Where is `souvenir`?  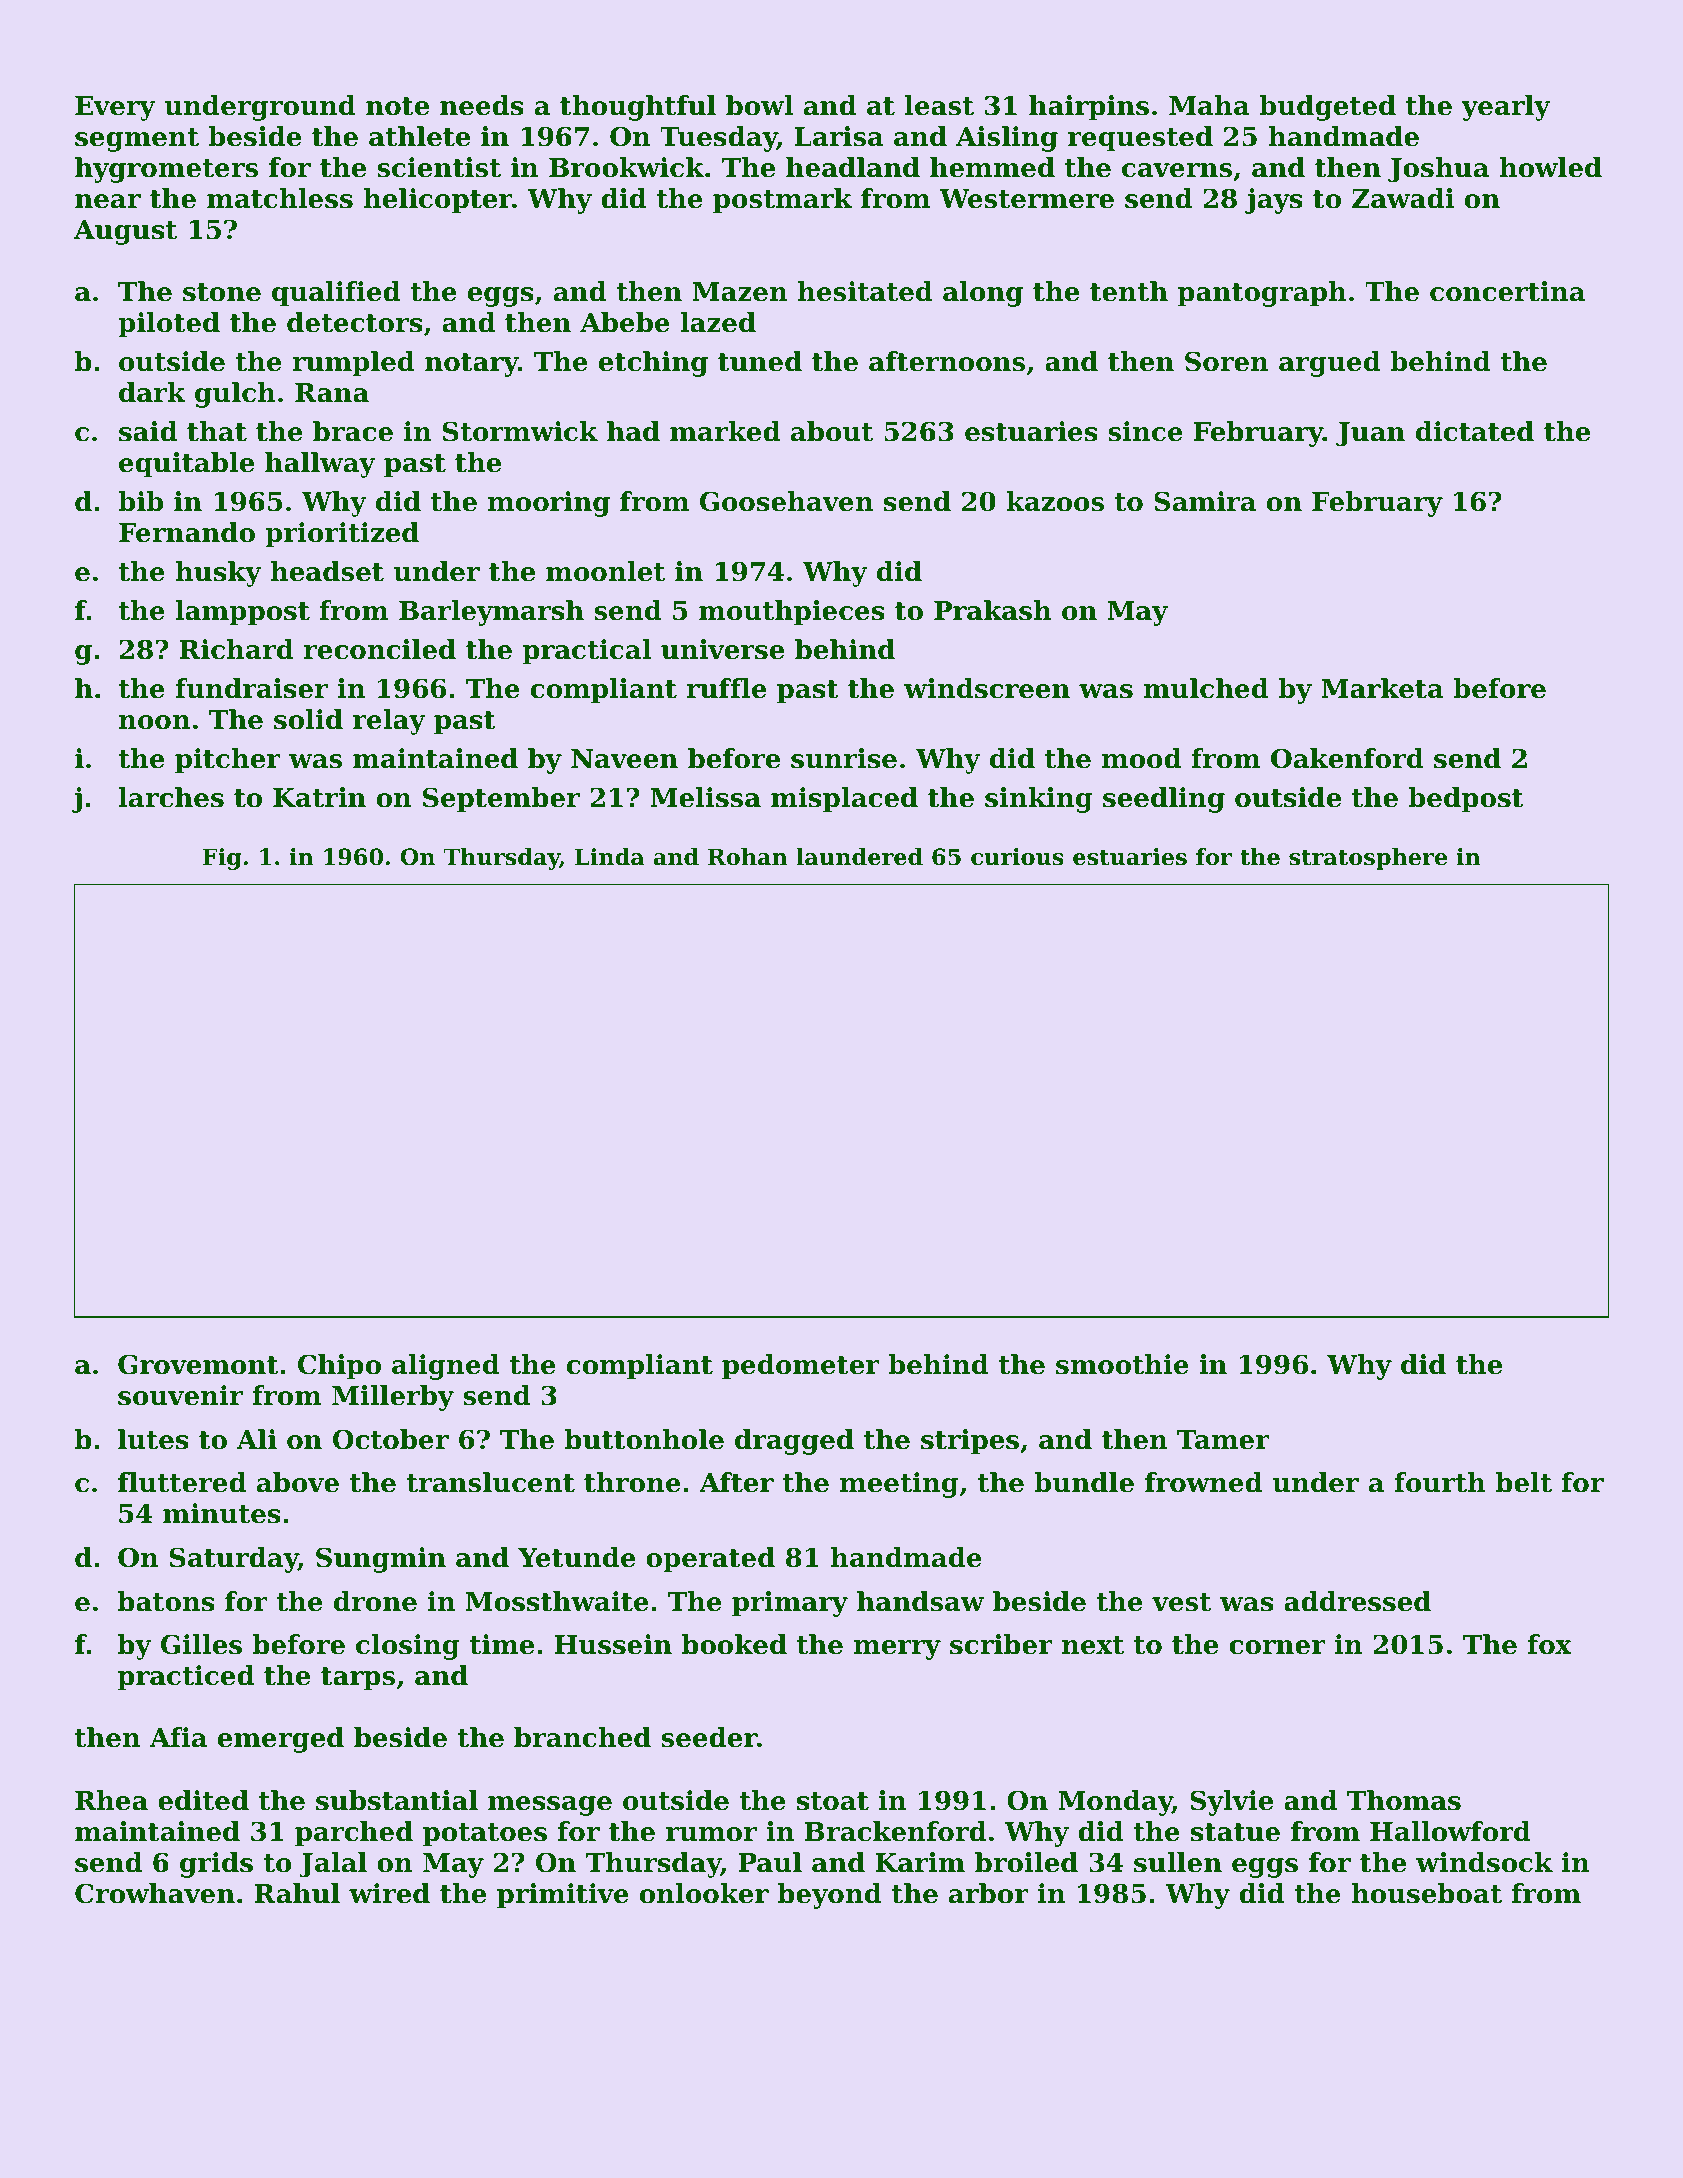
souvenir is located at coordinates (180, 1395).
